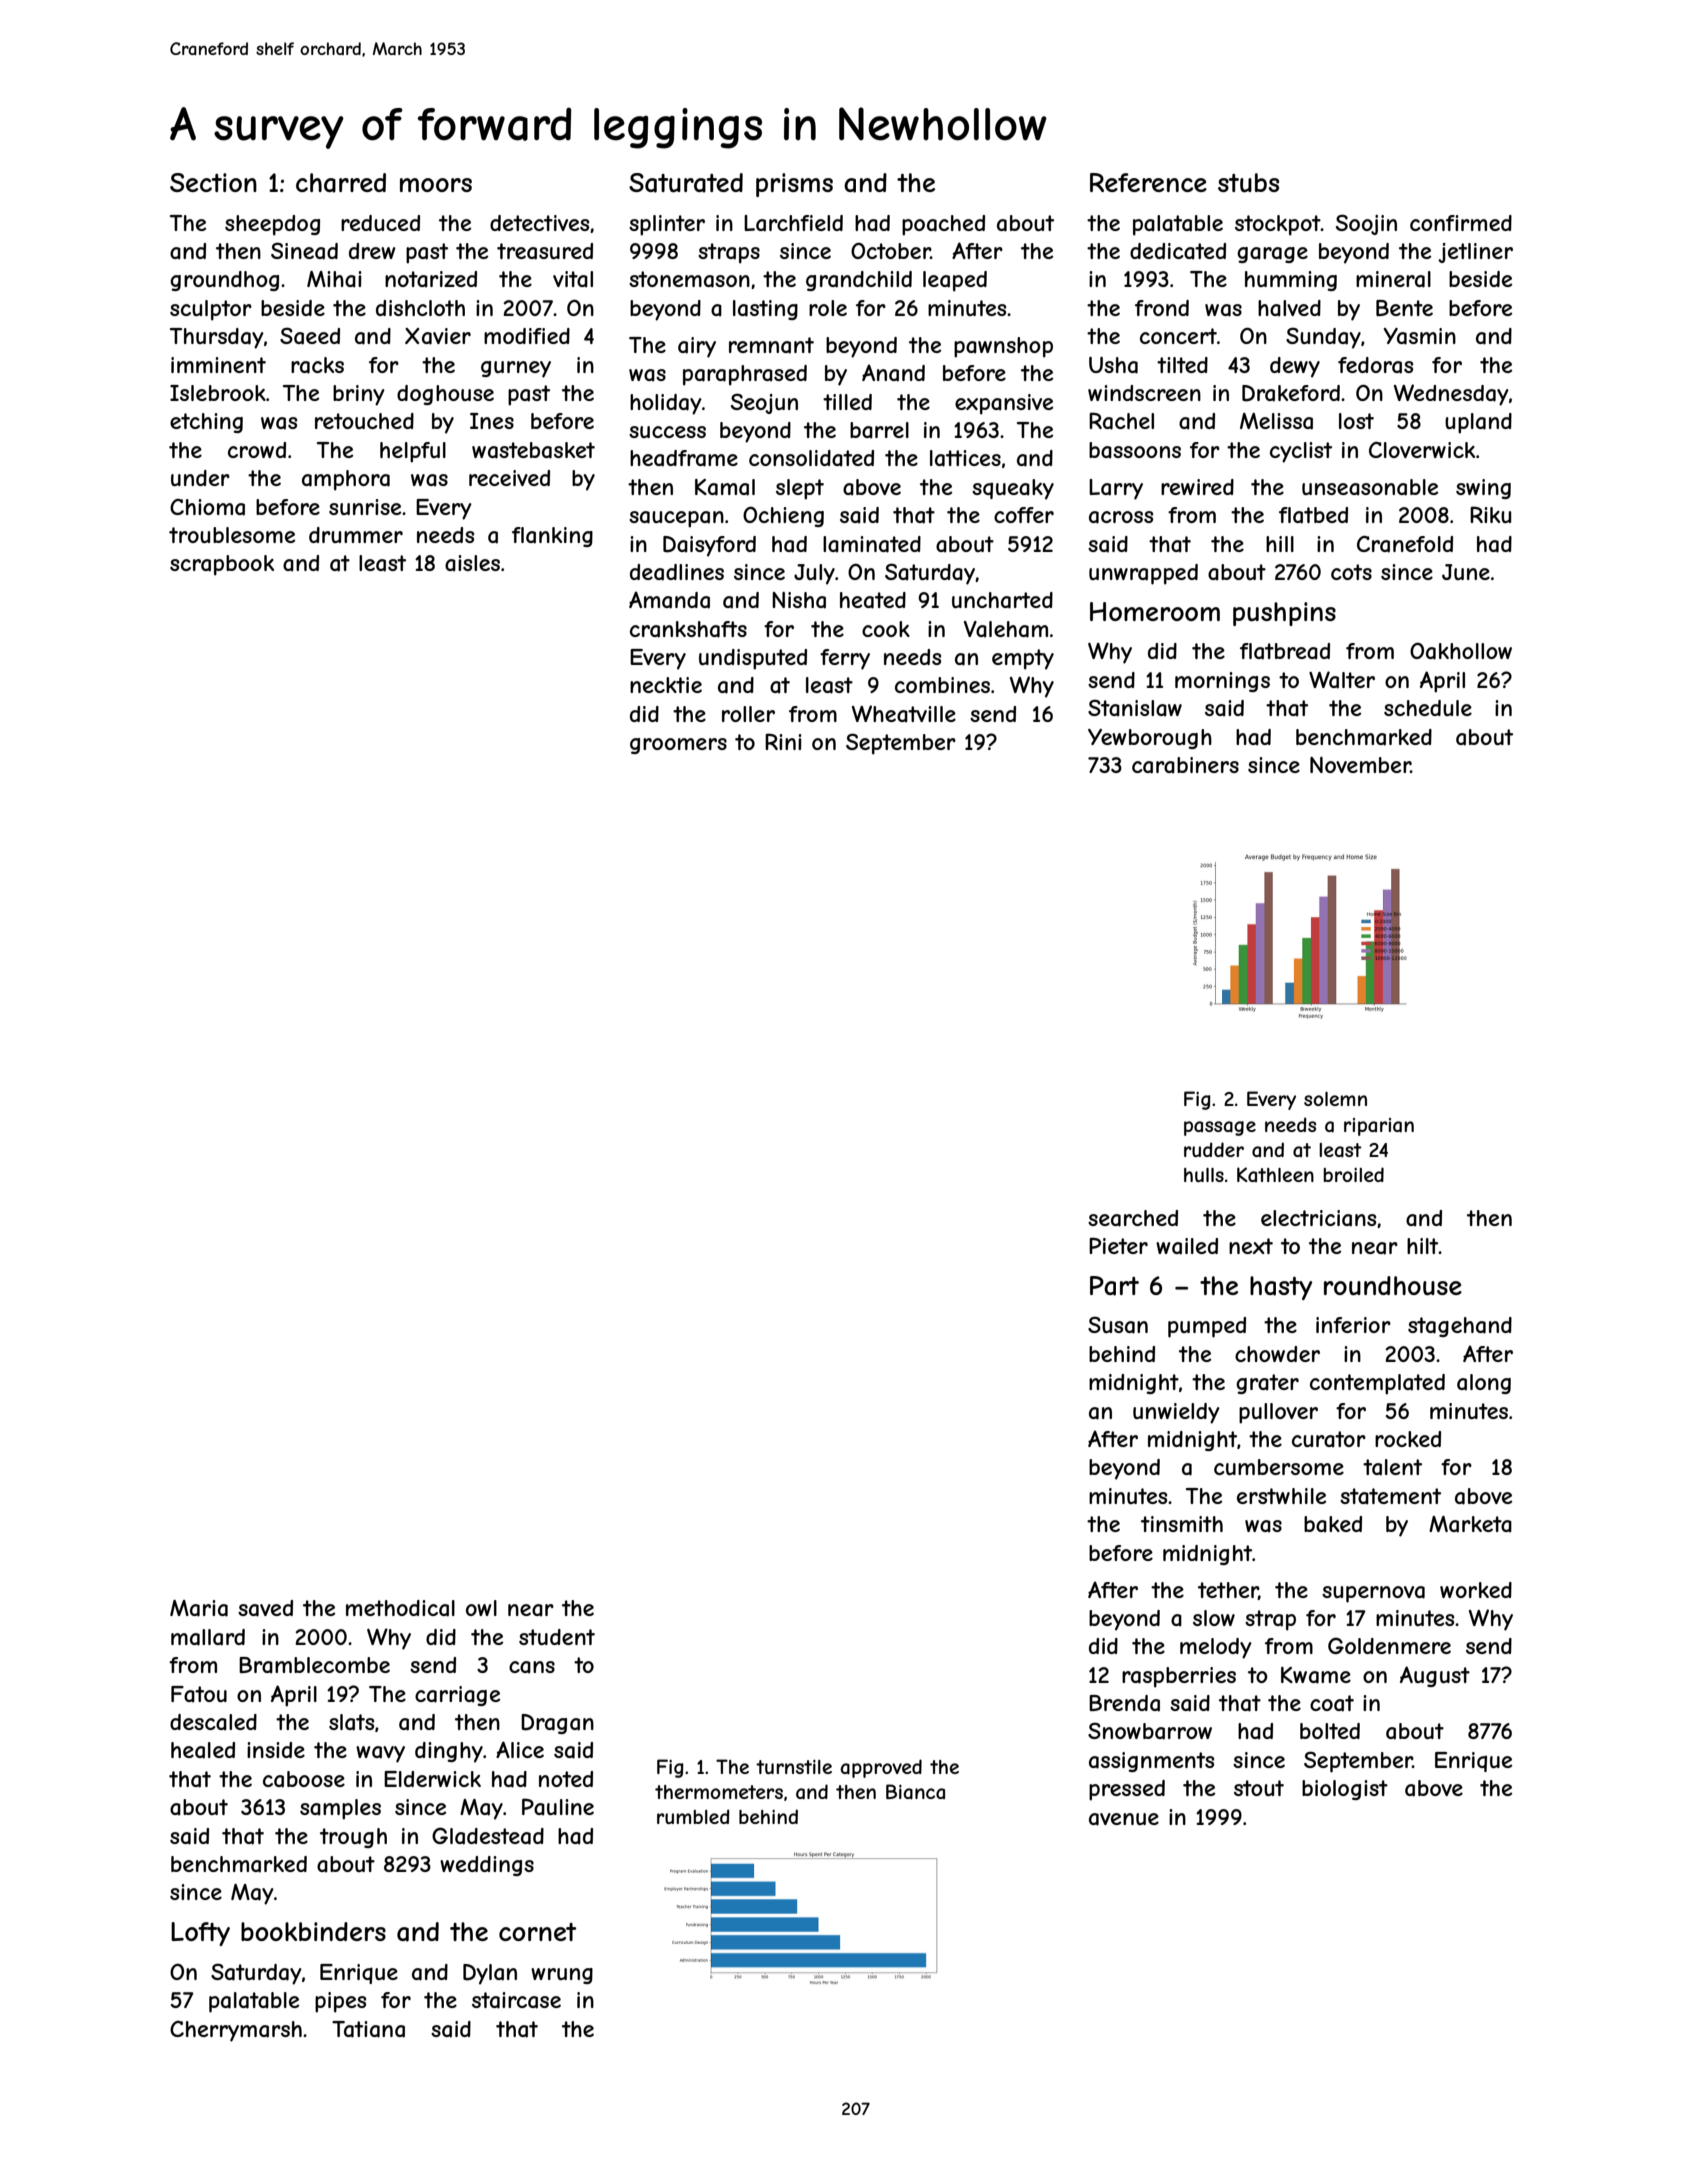 The image size is (1683, 2178). What do you see at coordinates (368, 2029) in the document?
I see `Tatiana` at bounding box center [368, 2029].
